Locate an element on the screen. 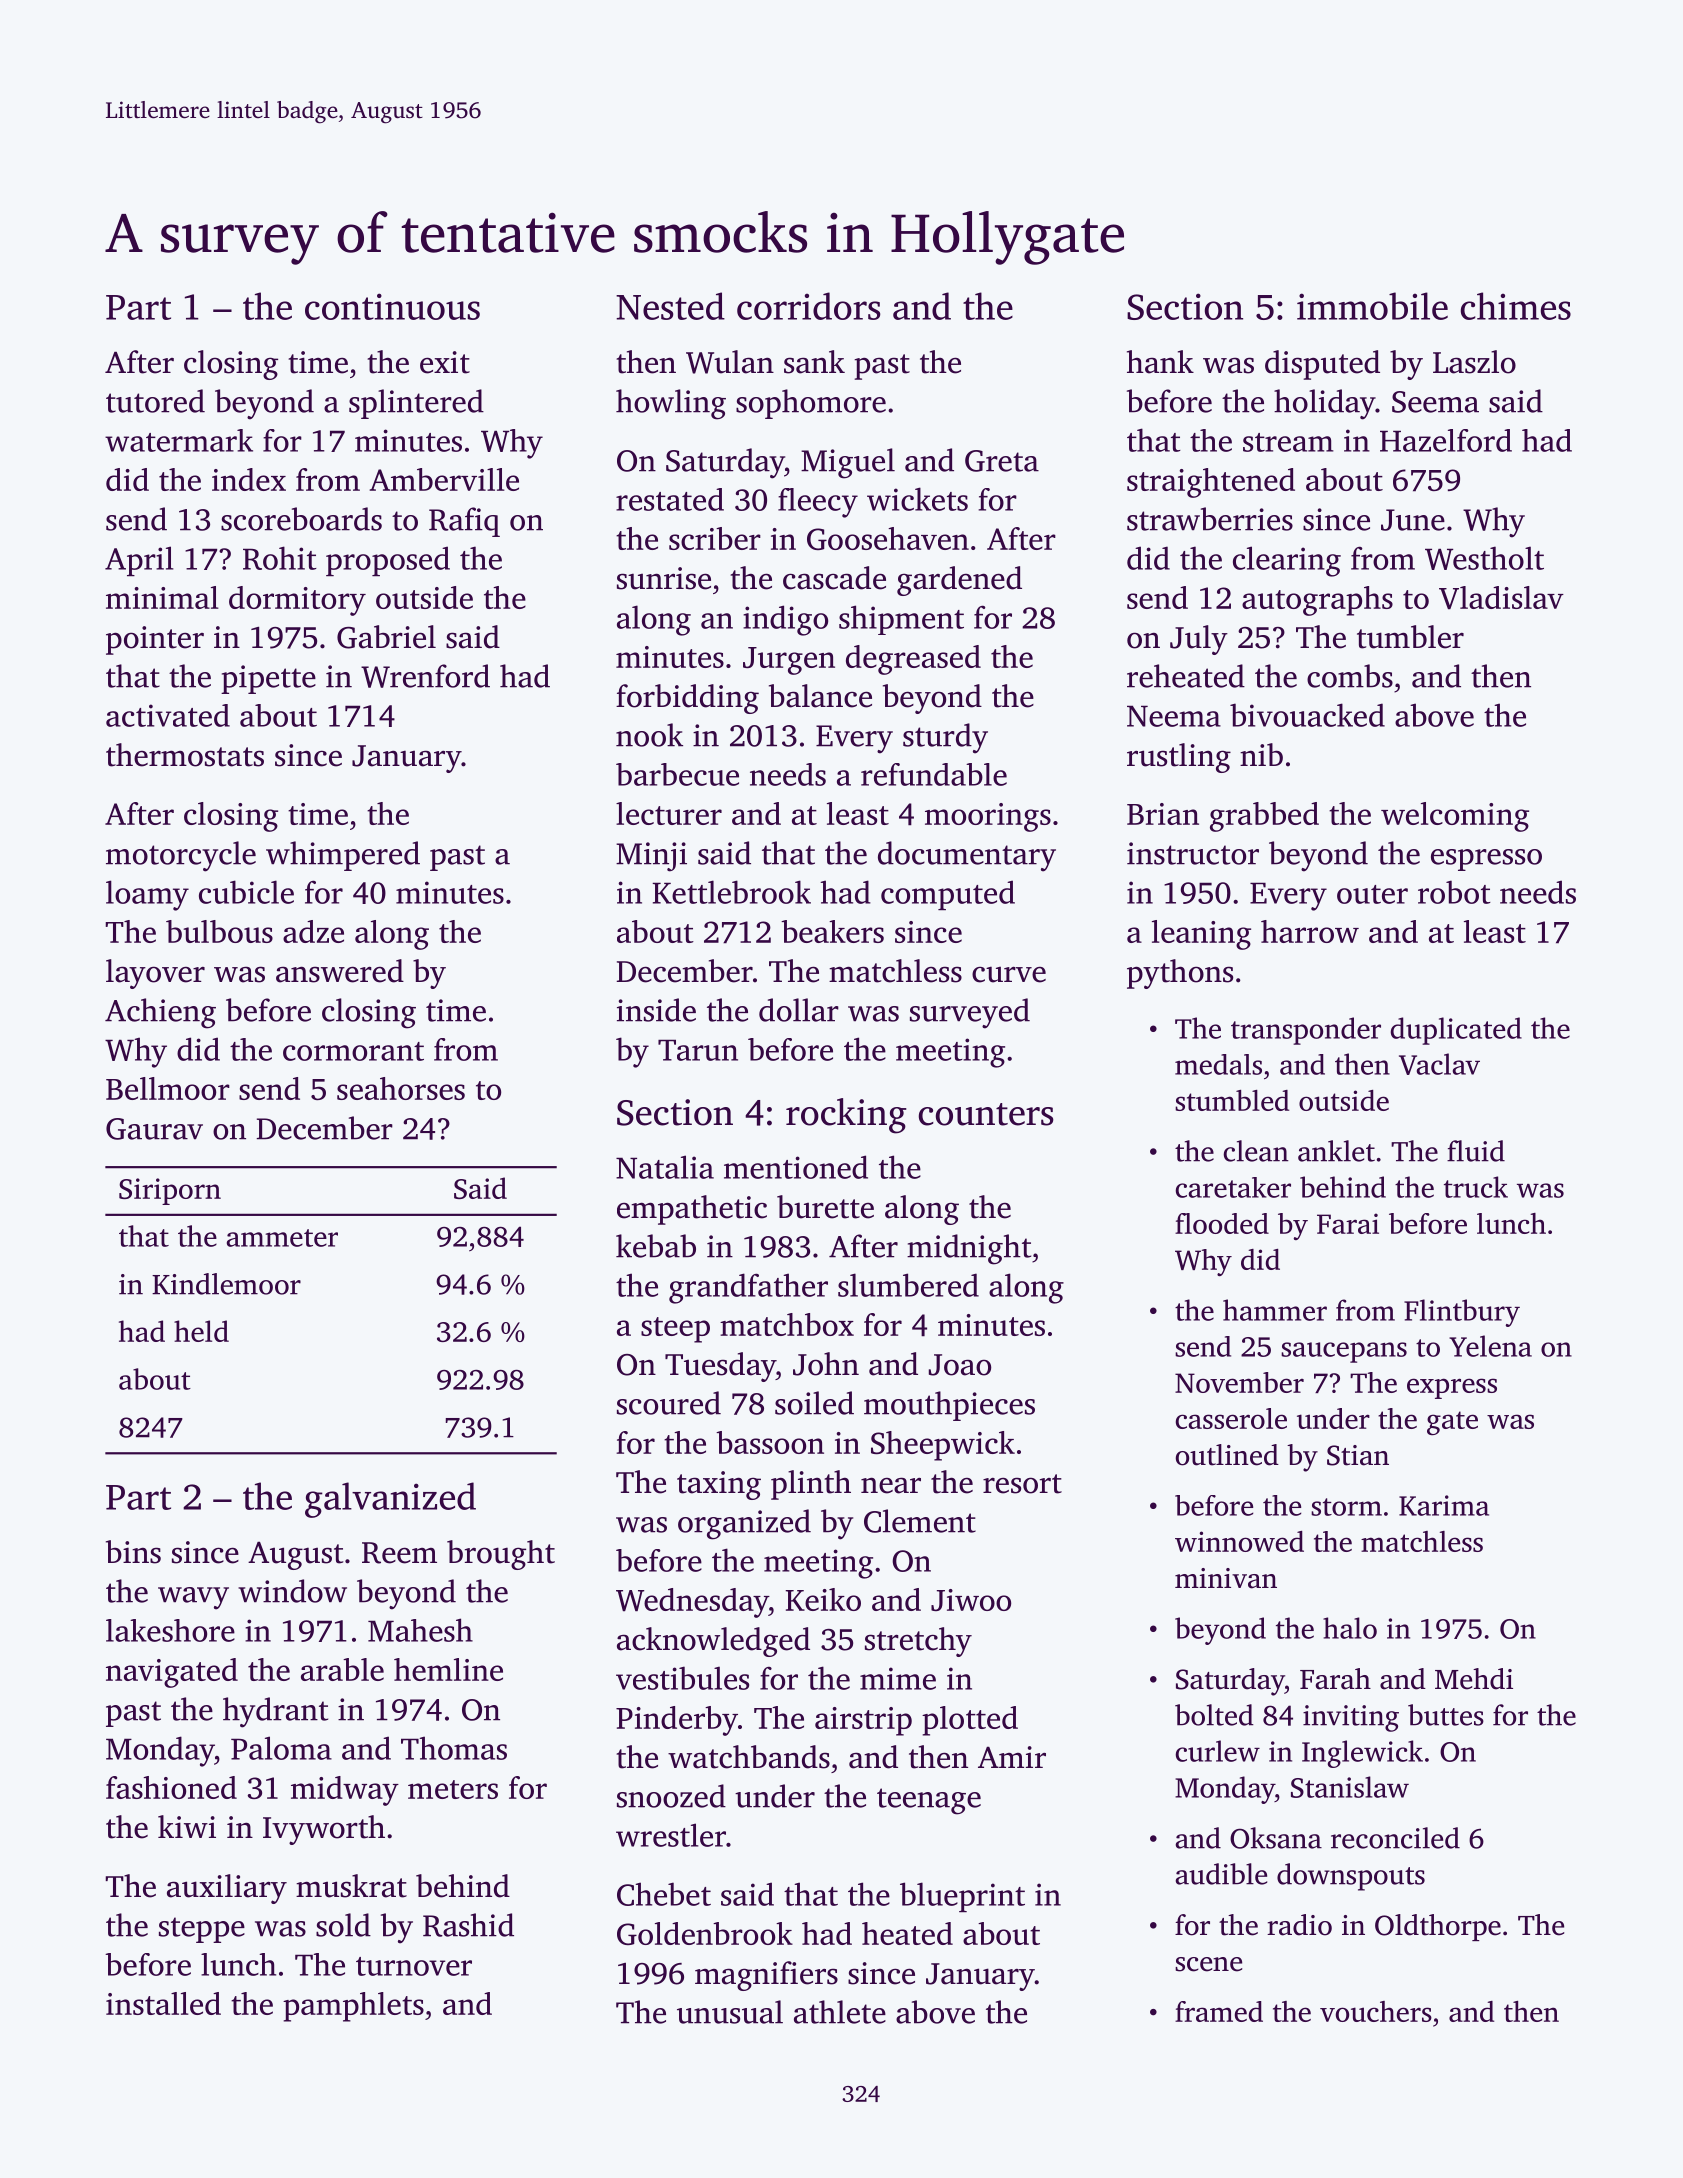  blueprint is located at coordinates (962, 1897).
